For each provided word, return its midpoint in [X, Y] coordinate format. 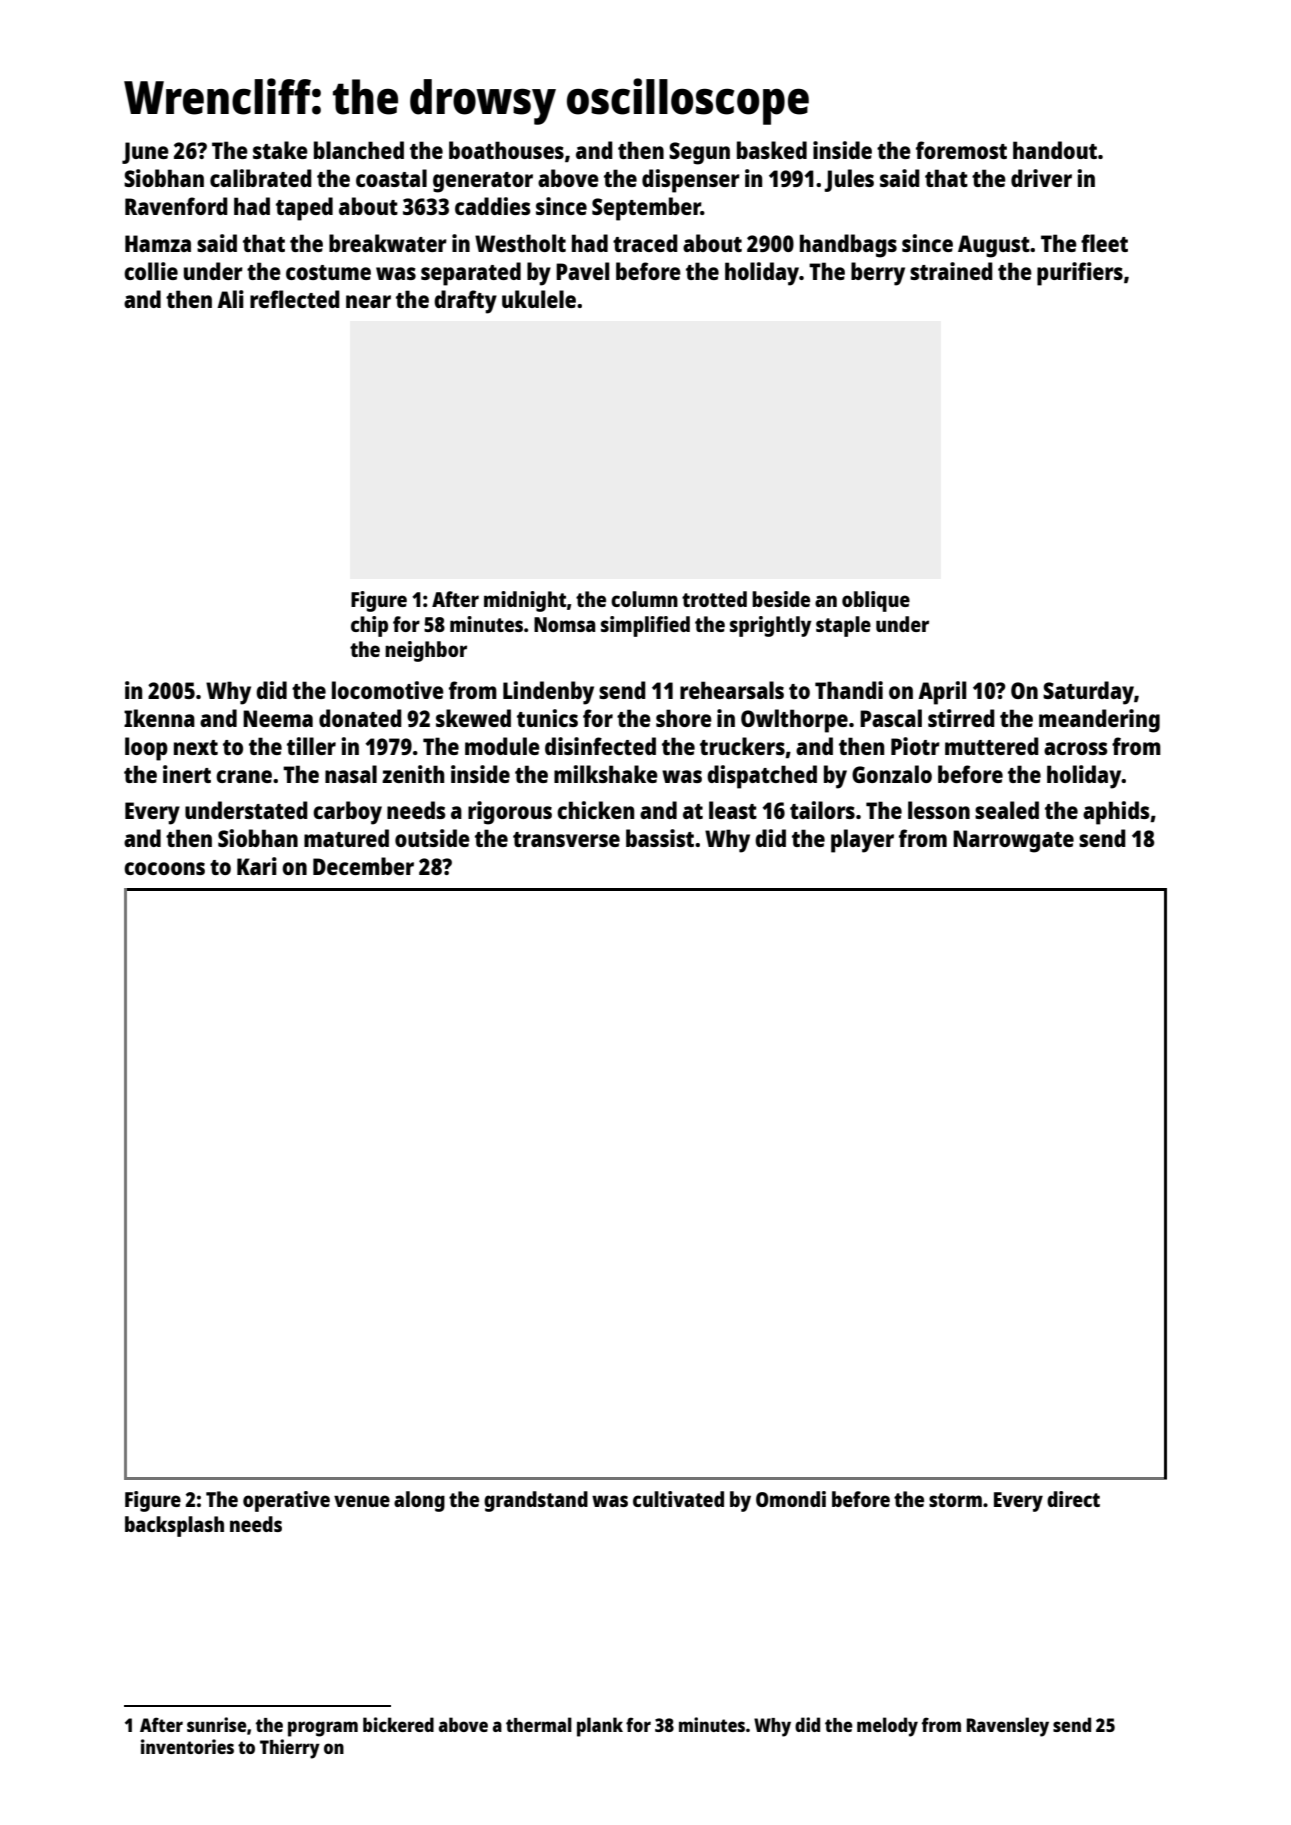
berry [878, 274]
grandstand [536, 1501]
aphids [1116, 813]
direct [1073, 1499]
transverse [566, 839]
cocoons [164, 868]
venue [362, 1501]
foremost [961, 150]
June [145, 153]
